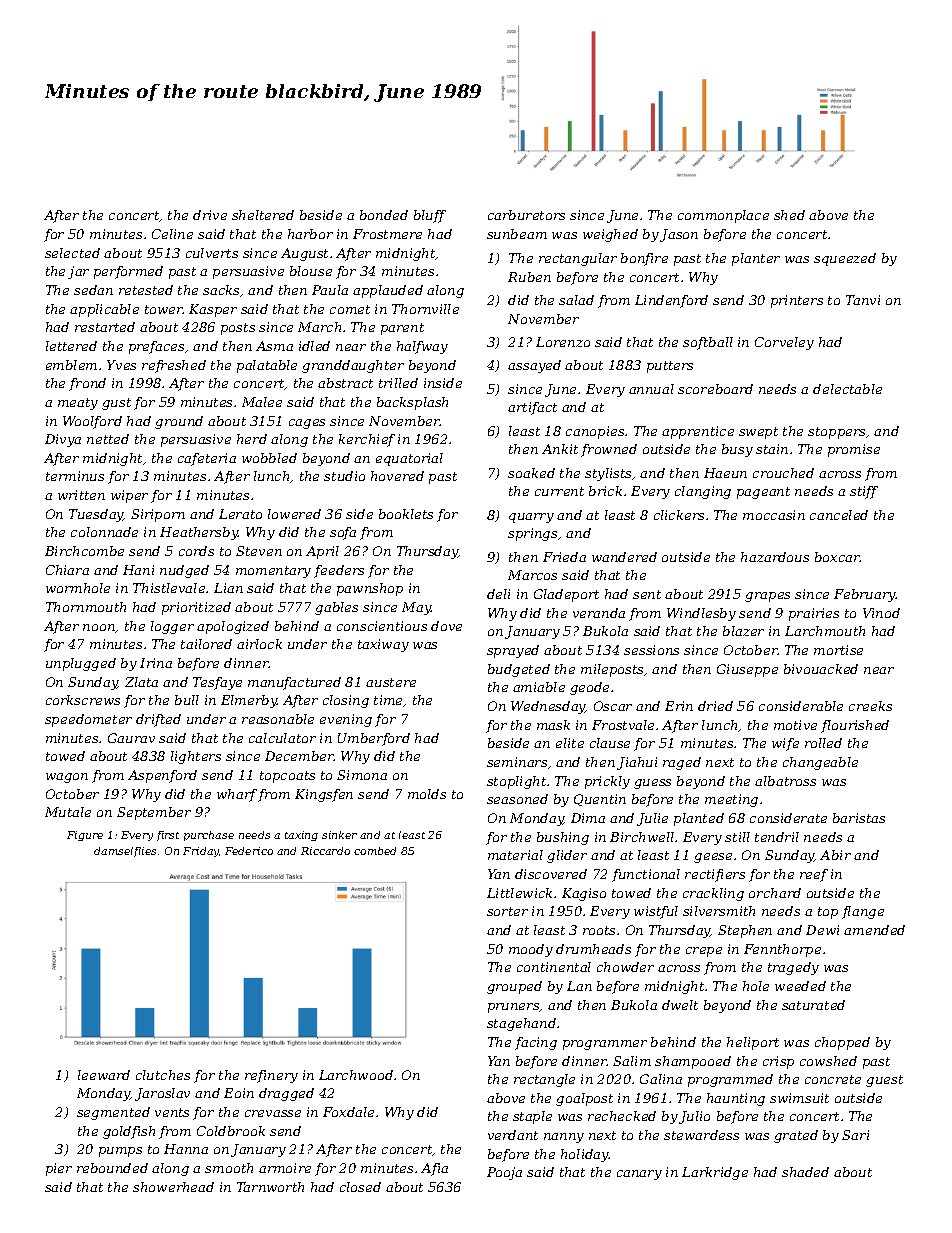  I want to click on Larchwood, so click(356, 1075).
